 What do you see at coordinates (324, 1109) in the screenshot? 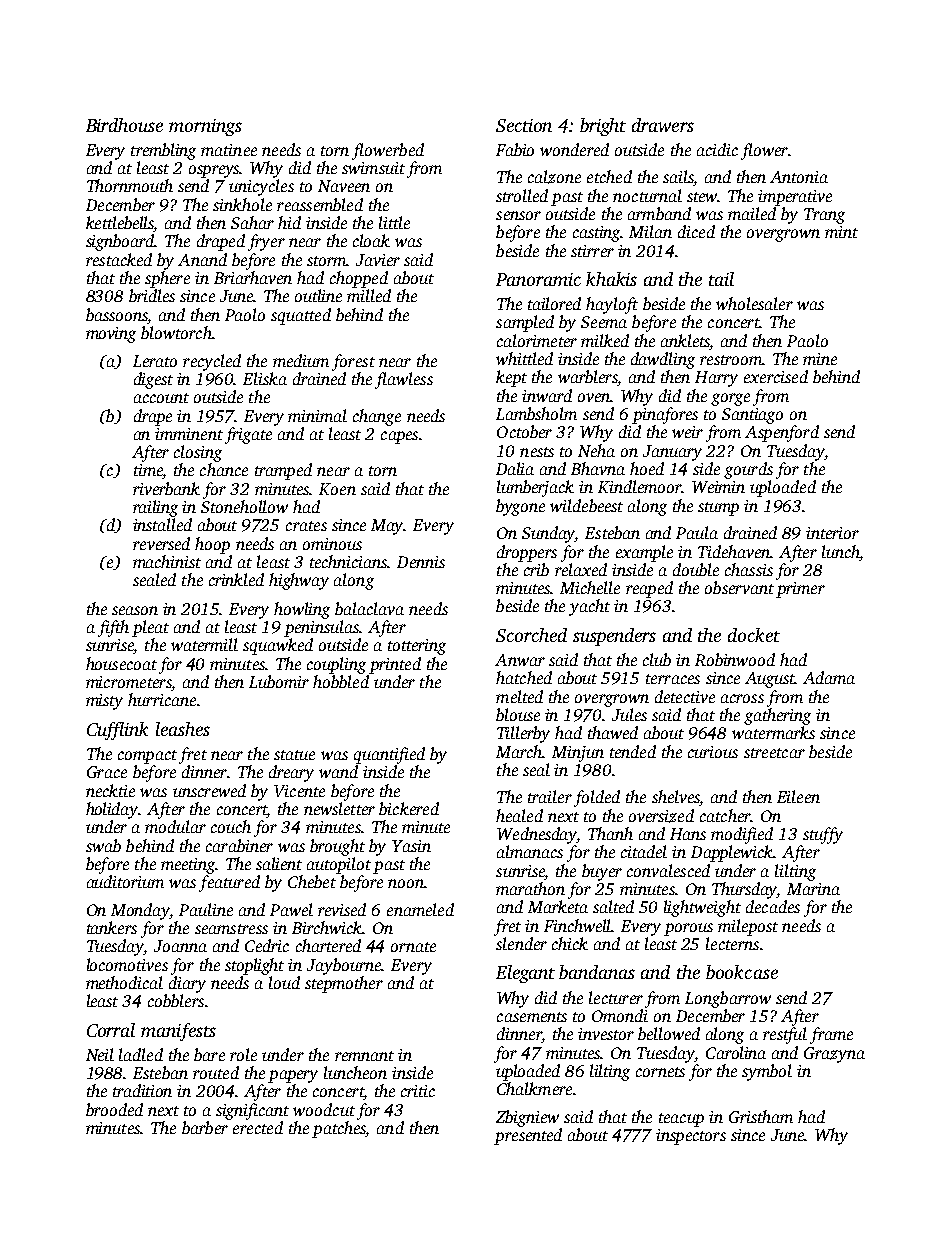
I see `woodcut` at bounding box center [324, 1109].
